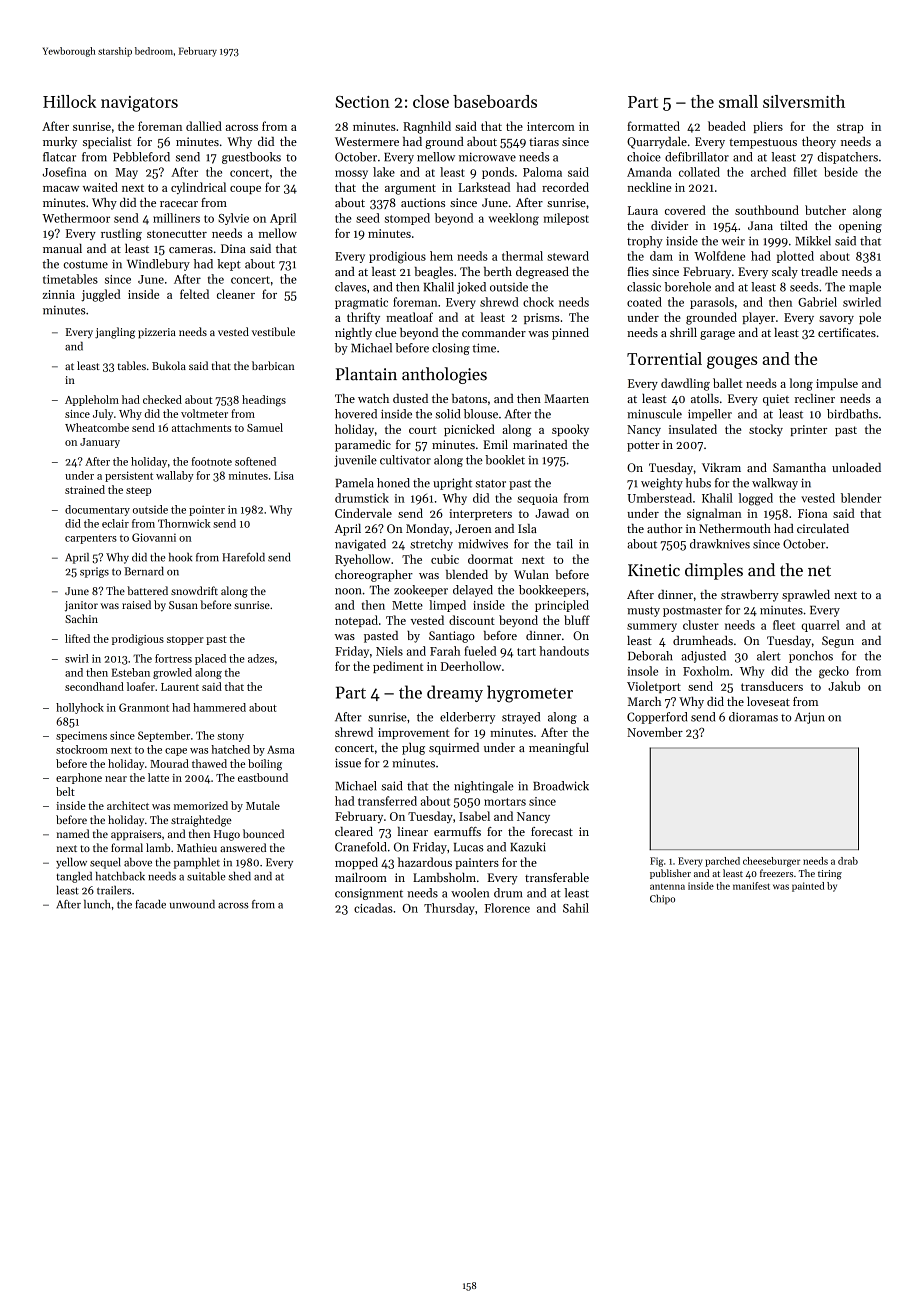  Describe the element at coordinates (808, 430) in the screenshot. I see `printer` at that location.
